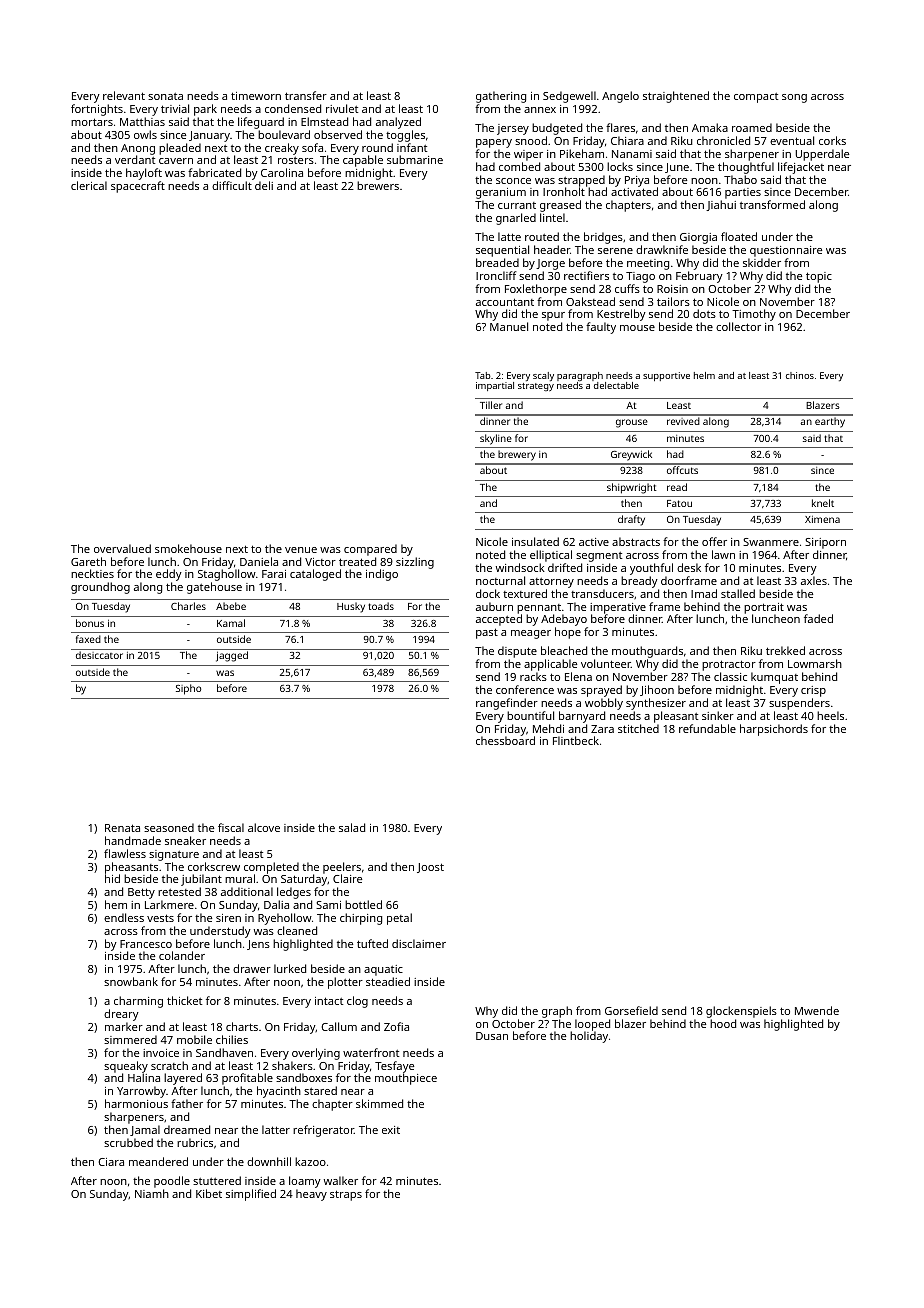  Describe the element at coordinates (502, 251) in the image. I see `sequential` at that location.
